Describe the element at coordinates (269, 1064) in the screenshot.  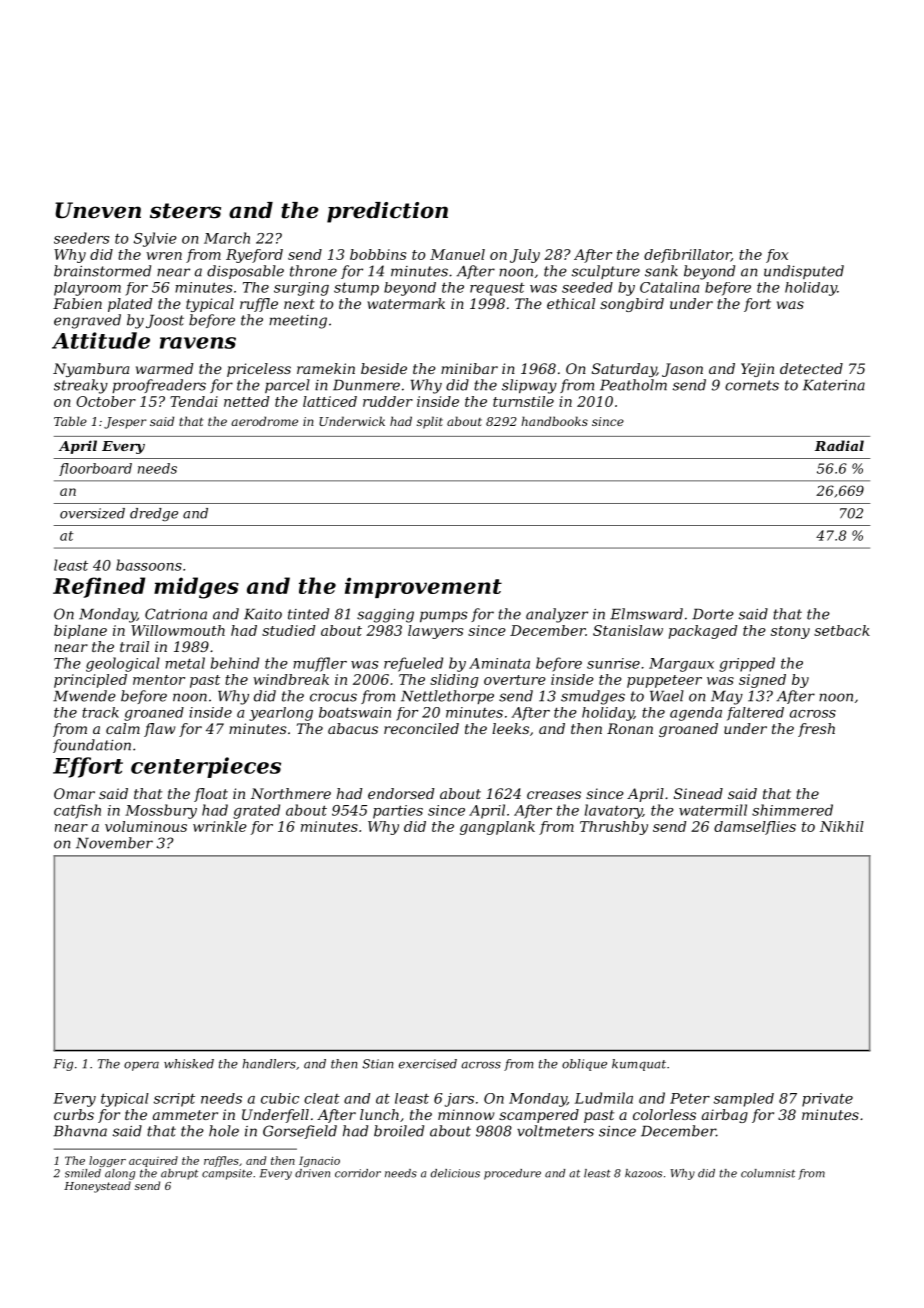
I see `handlers` at that location.
